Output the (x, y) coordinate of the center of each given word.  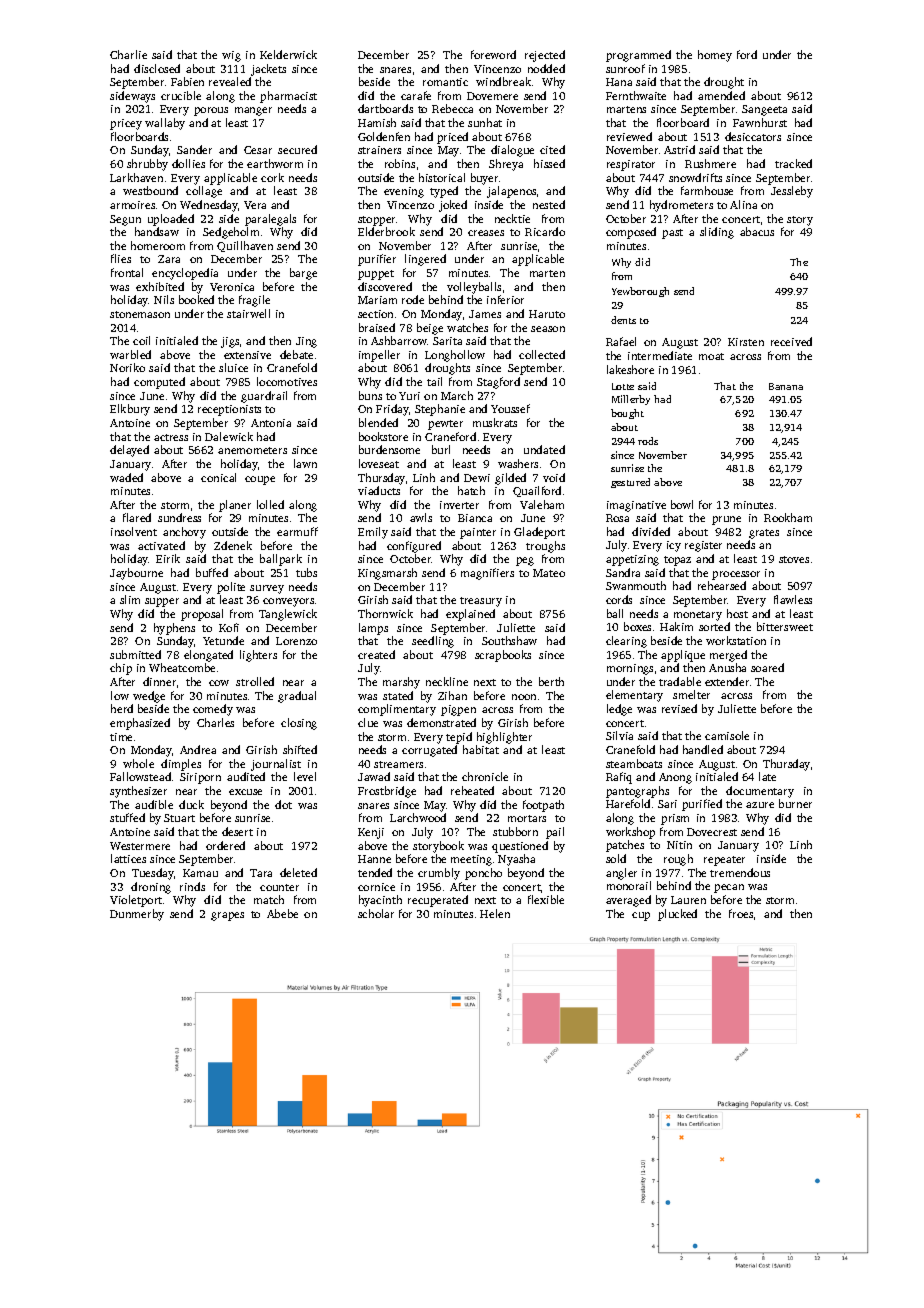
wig (231, 56)
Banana (786, 386)
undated (544, 449)
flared (137, 517)
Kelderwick (288, 54)
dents (623, 320)
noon (524, 697)
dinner (159, 681)
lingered (425, 260)
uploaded (171, 220)
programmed (638, 56)
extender (727, 681)
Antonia (271, 423)
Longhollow (455, 356)
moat (711, 356)
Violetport (136, 901)
